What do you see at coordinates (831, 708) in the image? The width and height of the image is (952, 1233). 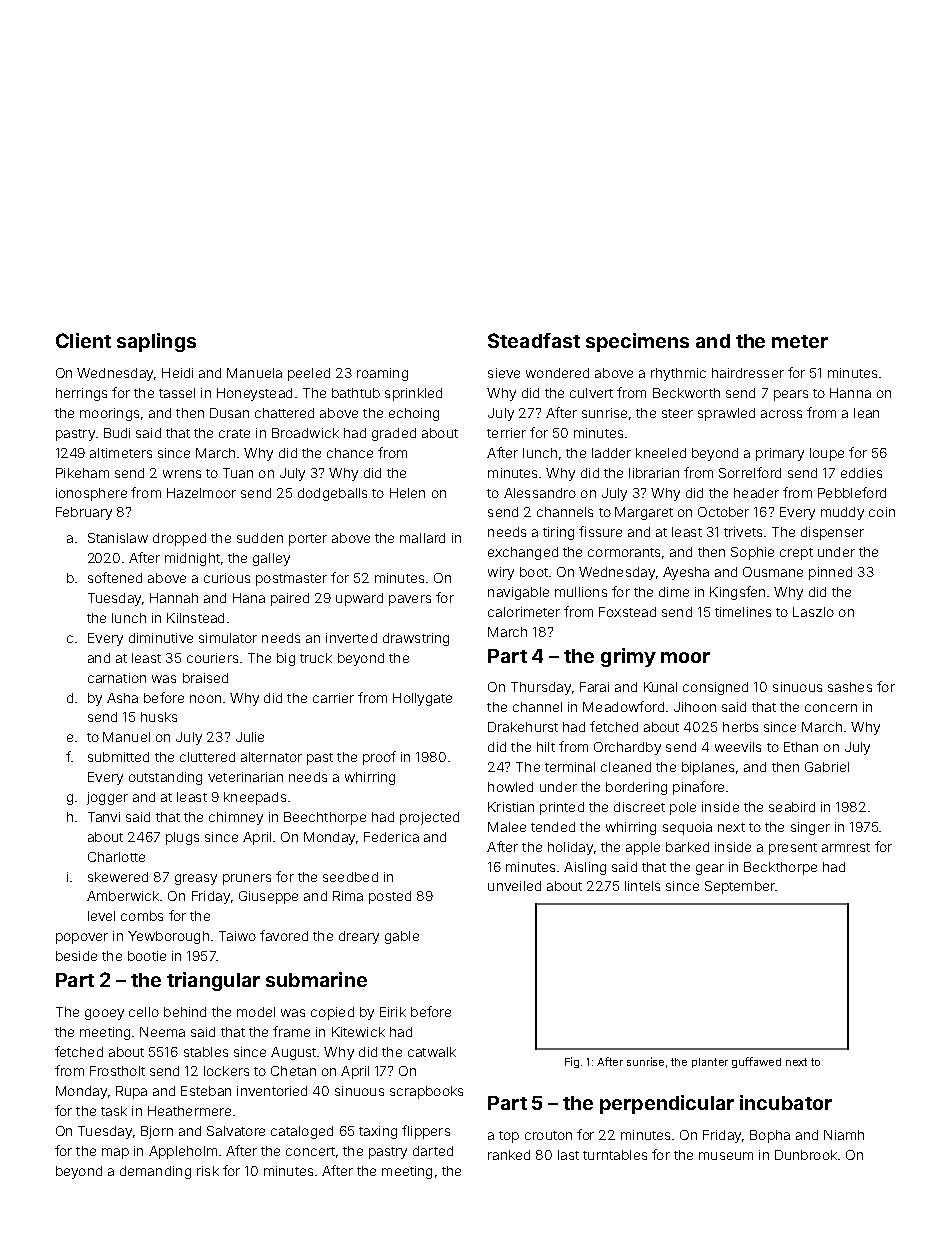 I see `concern` at bounding box center [831, 708].
